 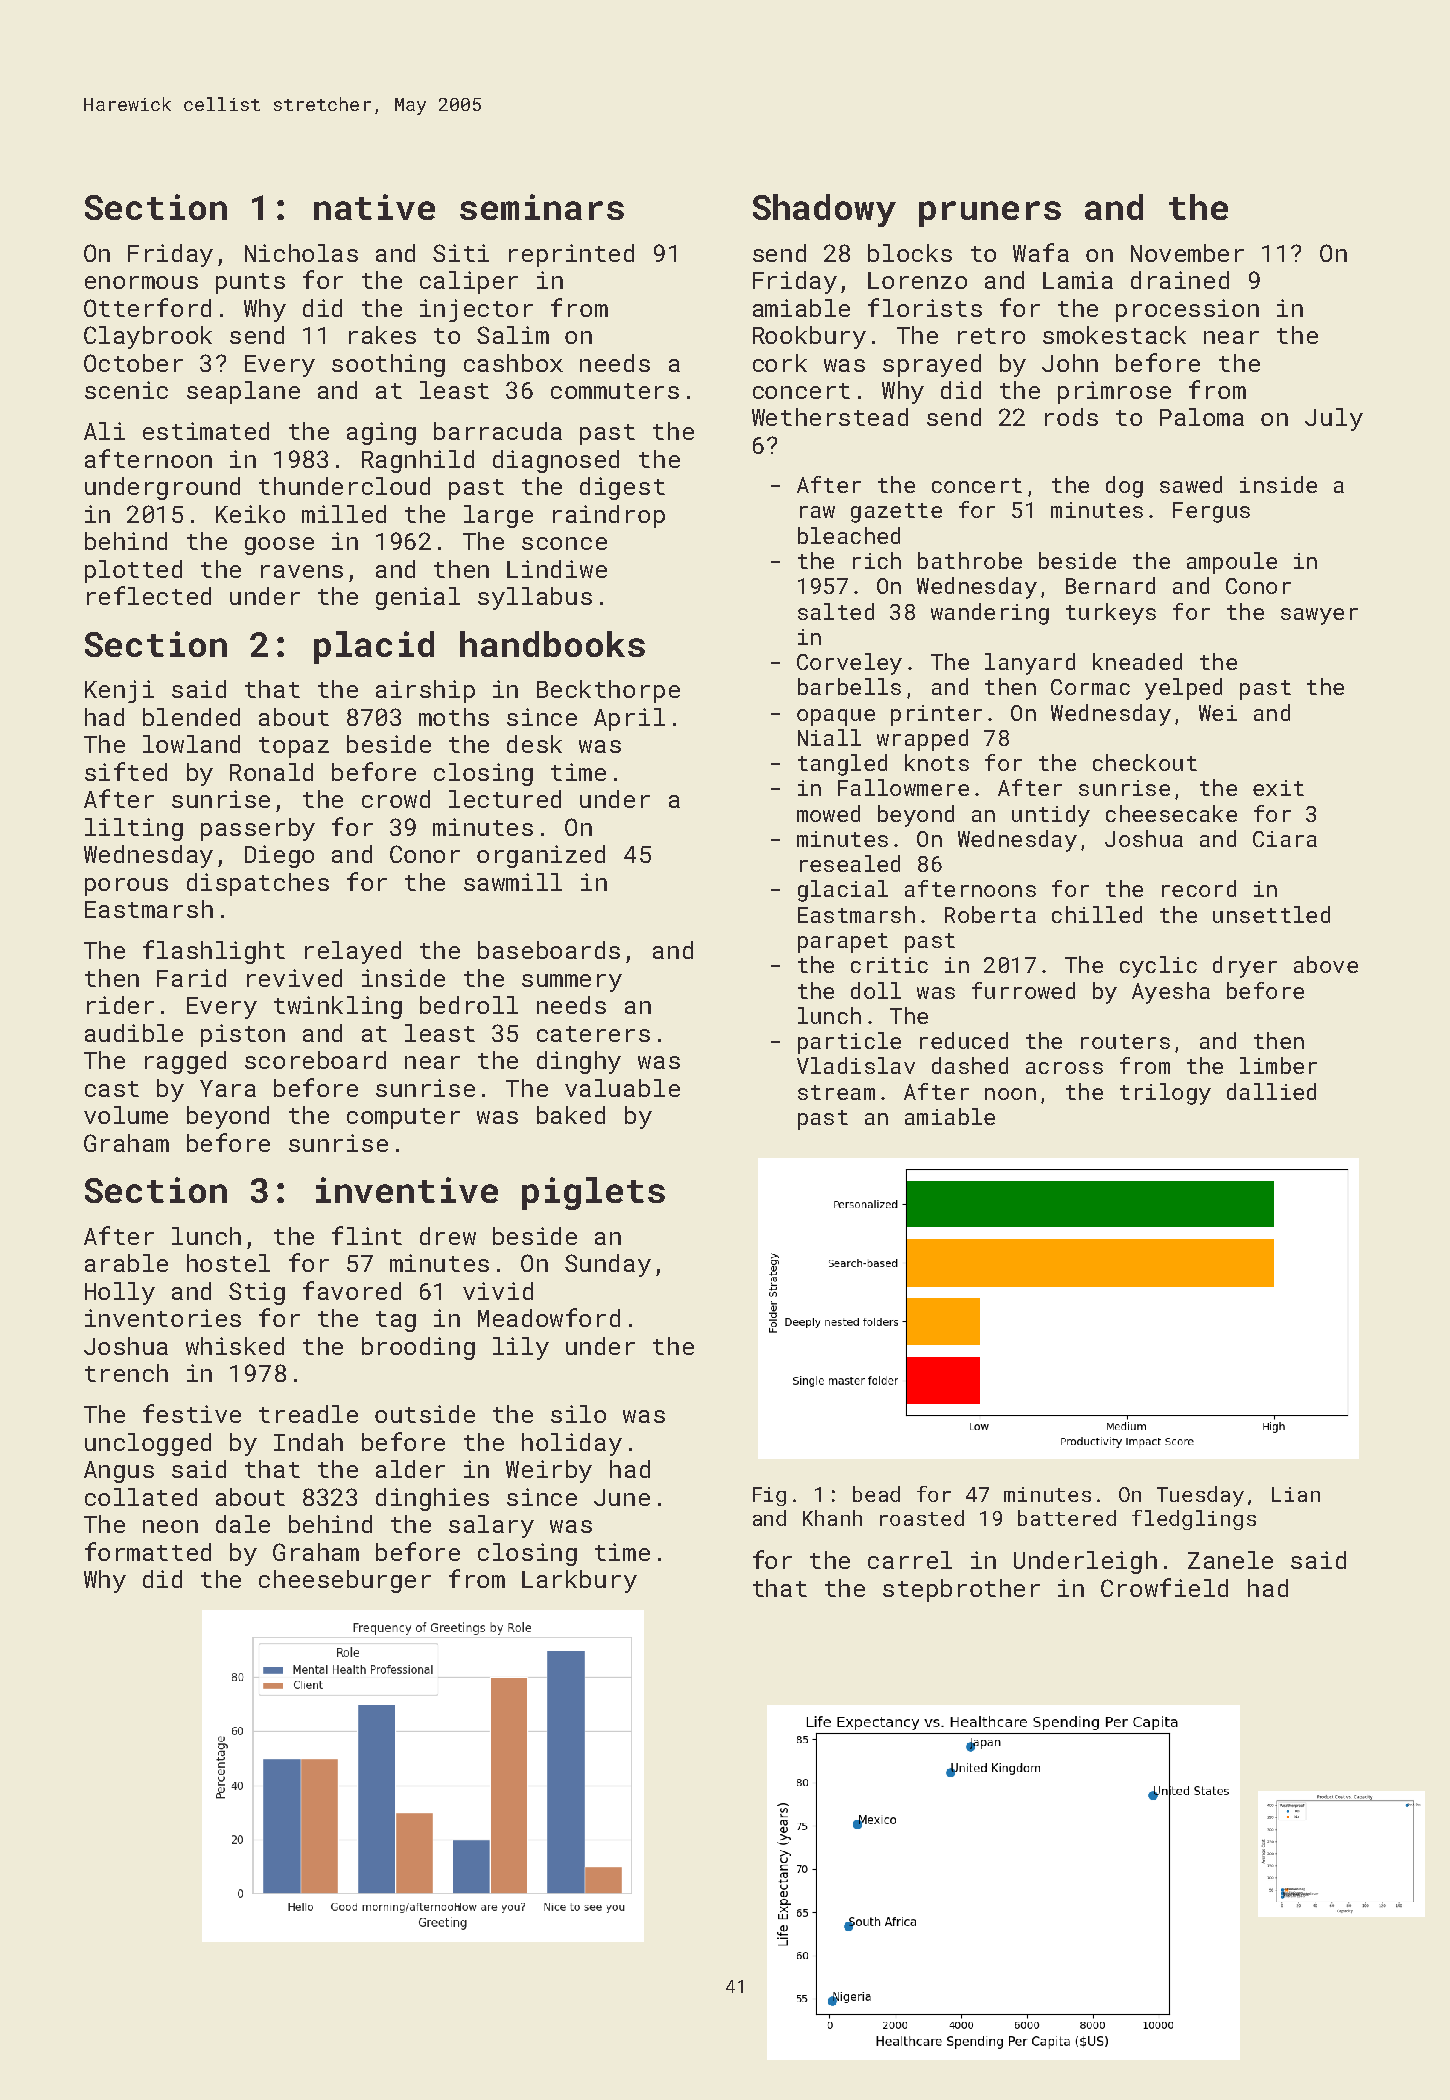 What do you see at coordinates (849, 1043) in the screenshot?
I see `particle` at bounding box center [849, 1043].
